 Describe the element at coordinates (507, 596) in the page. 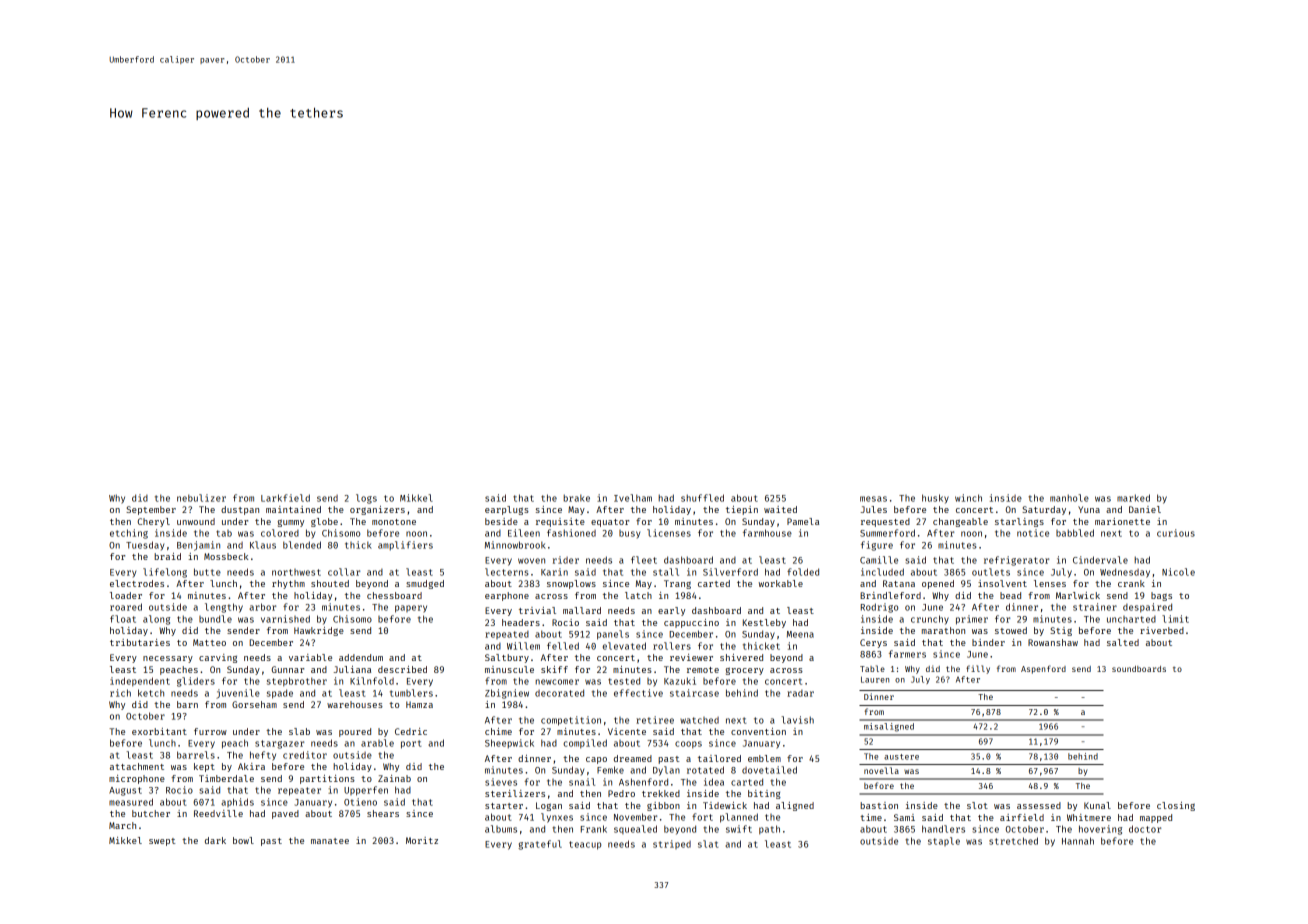

I see `earphone` at that location.
